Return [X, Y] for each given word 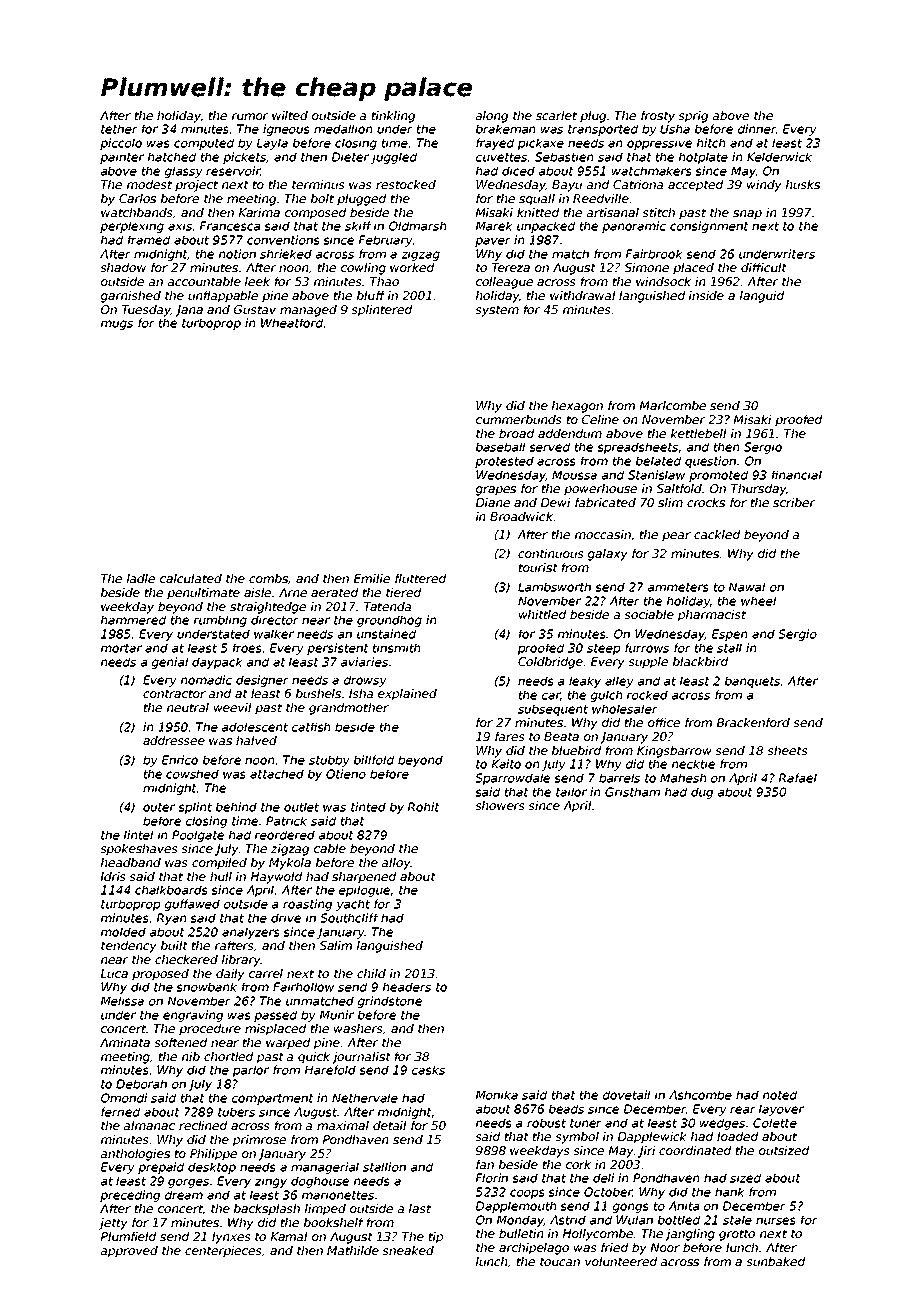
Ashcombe [700, 1095]
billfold [374, 760]
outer [159, 807]
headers [407, 987]
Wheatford [292, 323]
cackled [717, 534]
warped [288, 1044]
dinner [757, 129]
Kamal [289, 1236]
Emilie [372, 578]
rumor [250, 116]
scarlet [556, 115]
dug [702, 793]
